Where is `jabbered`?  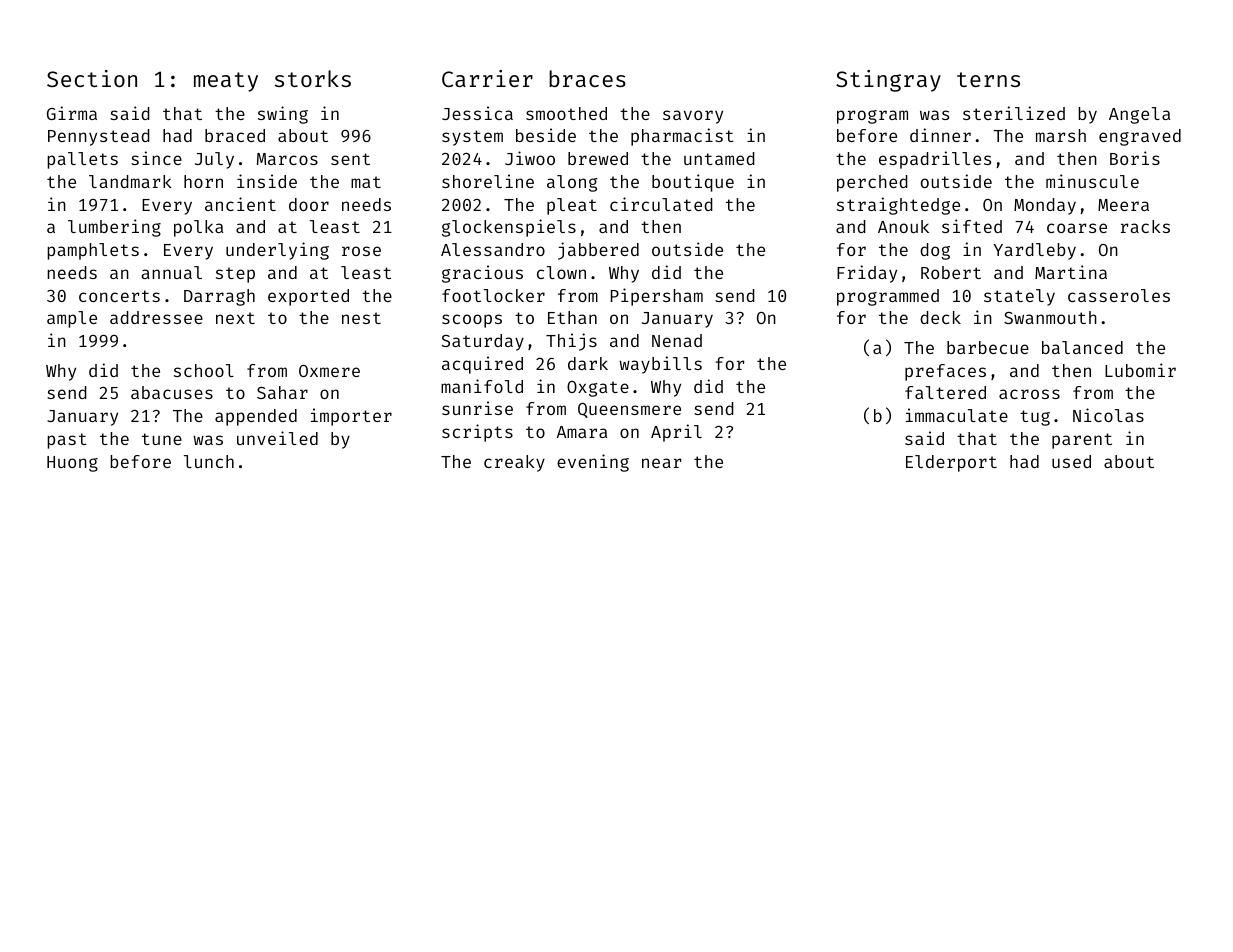 jabbered is located at coordinates (598, 251).
